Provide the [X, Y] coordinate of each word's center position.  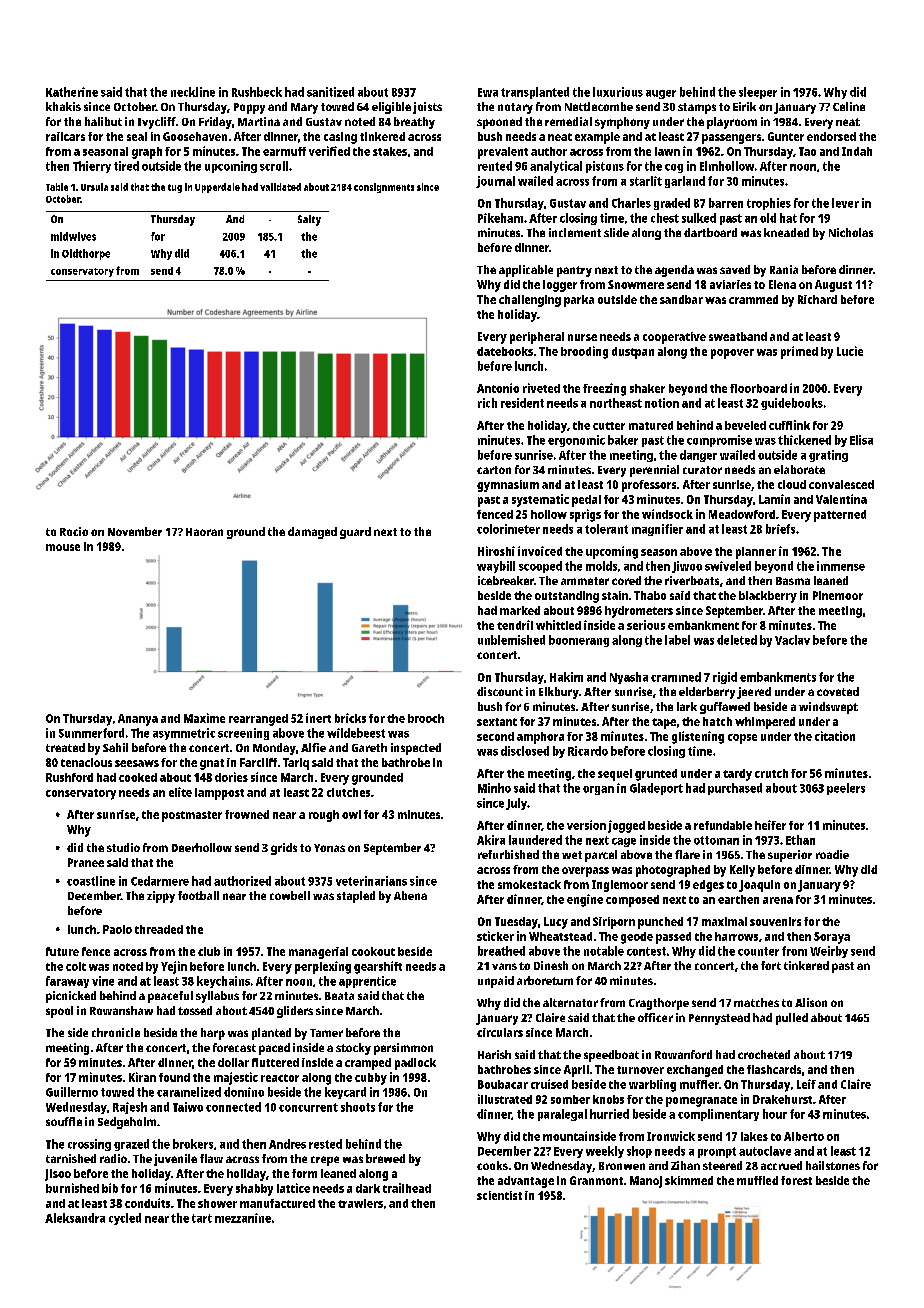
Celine [849, 106]
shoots [358, 1107]
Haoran [204, 532]
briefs [780, 529]
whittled [558, 625]
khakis [63, 106]
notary [515, 108]
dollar [233, 1062]
